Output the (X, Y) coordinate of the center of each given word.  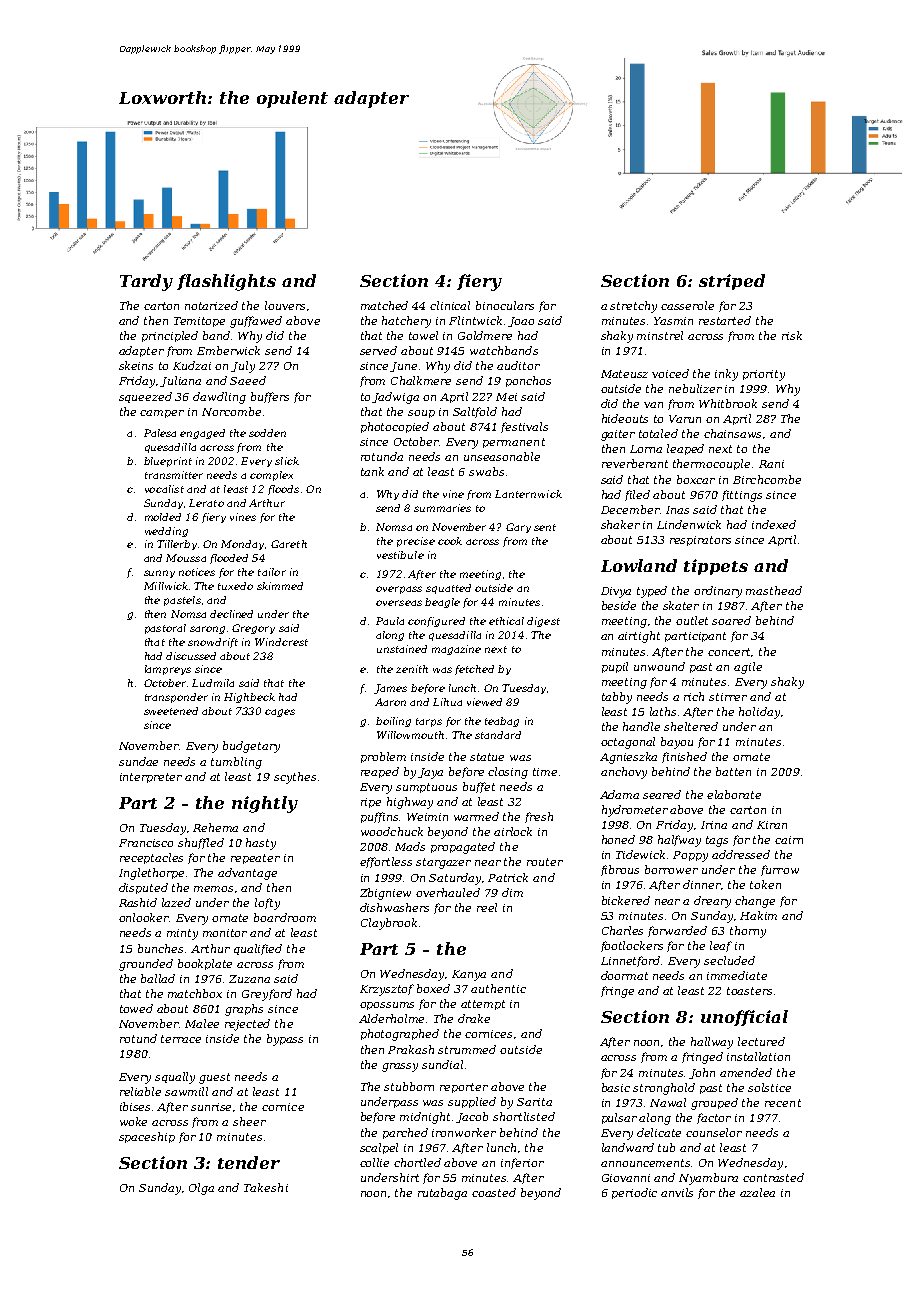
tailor (272, 572)
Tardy (146, 282)
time (545, 772)
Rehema (215, 827)
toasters (749, 991)
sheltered (691, 726)
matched (384, 305)
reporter (464, 1088)
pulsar (619, 1118)
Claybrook (389, 924)
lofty (267, 904)
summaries (442, 508)
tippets (716, 567)
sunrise (211, 1107)
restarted (725, 320)
